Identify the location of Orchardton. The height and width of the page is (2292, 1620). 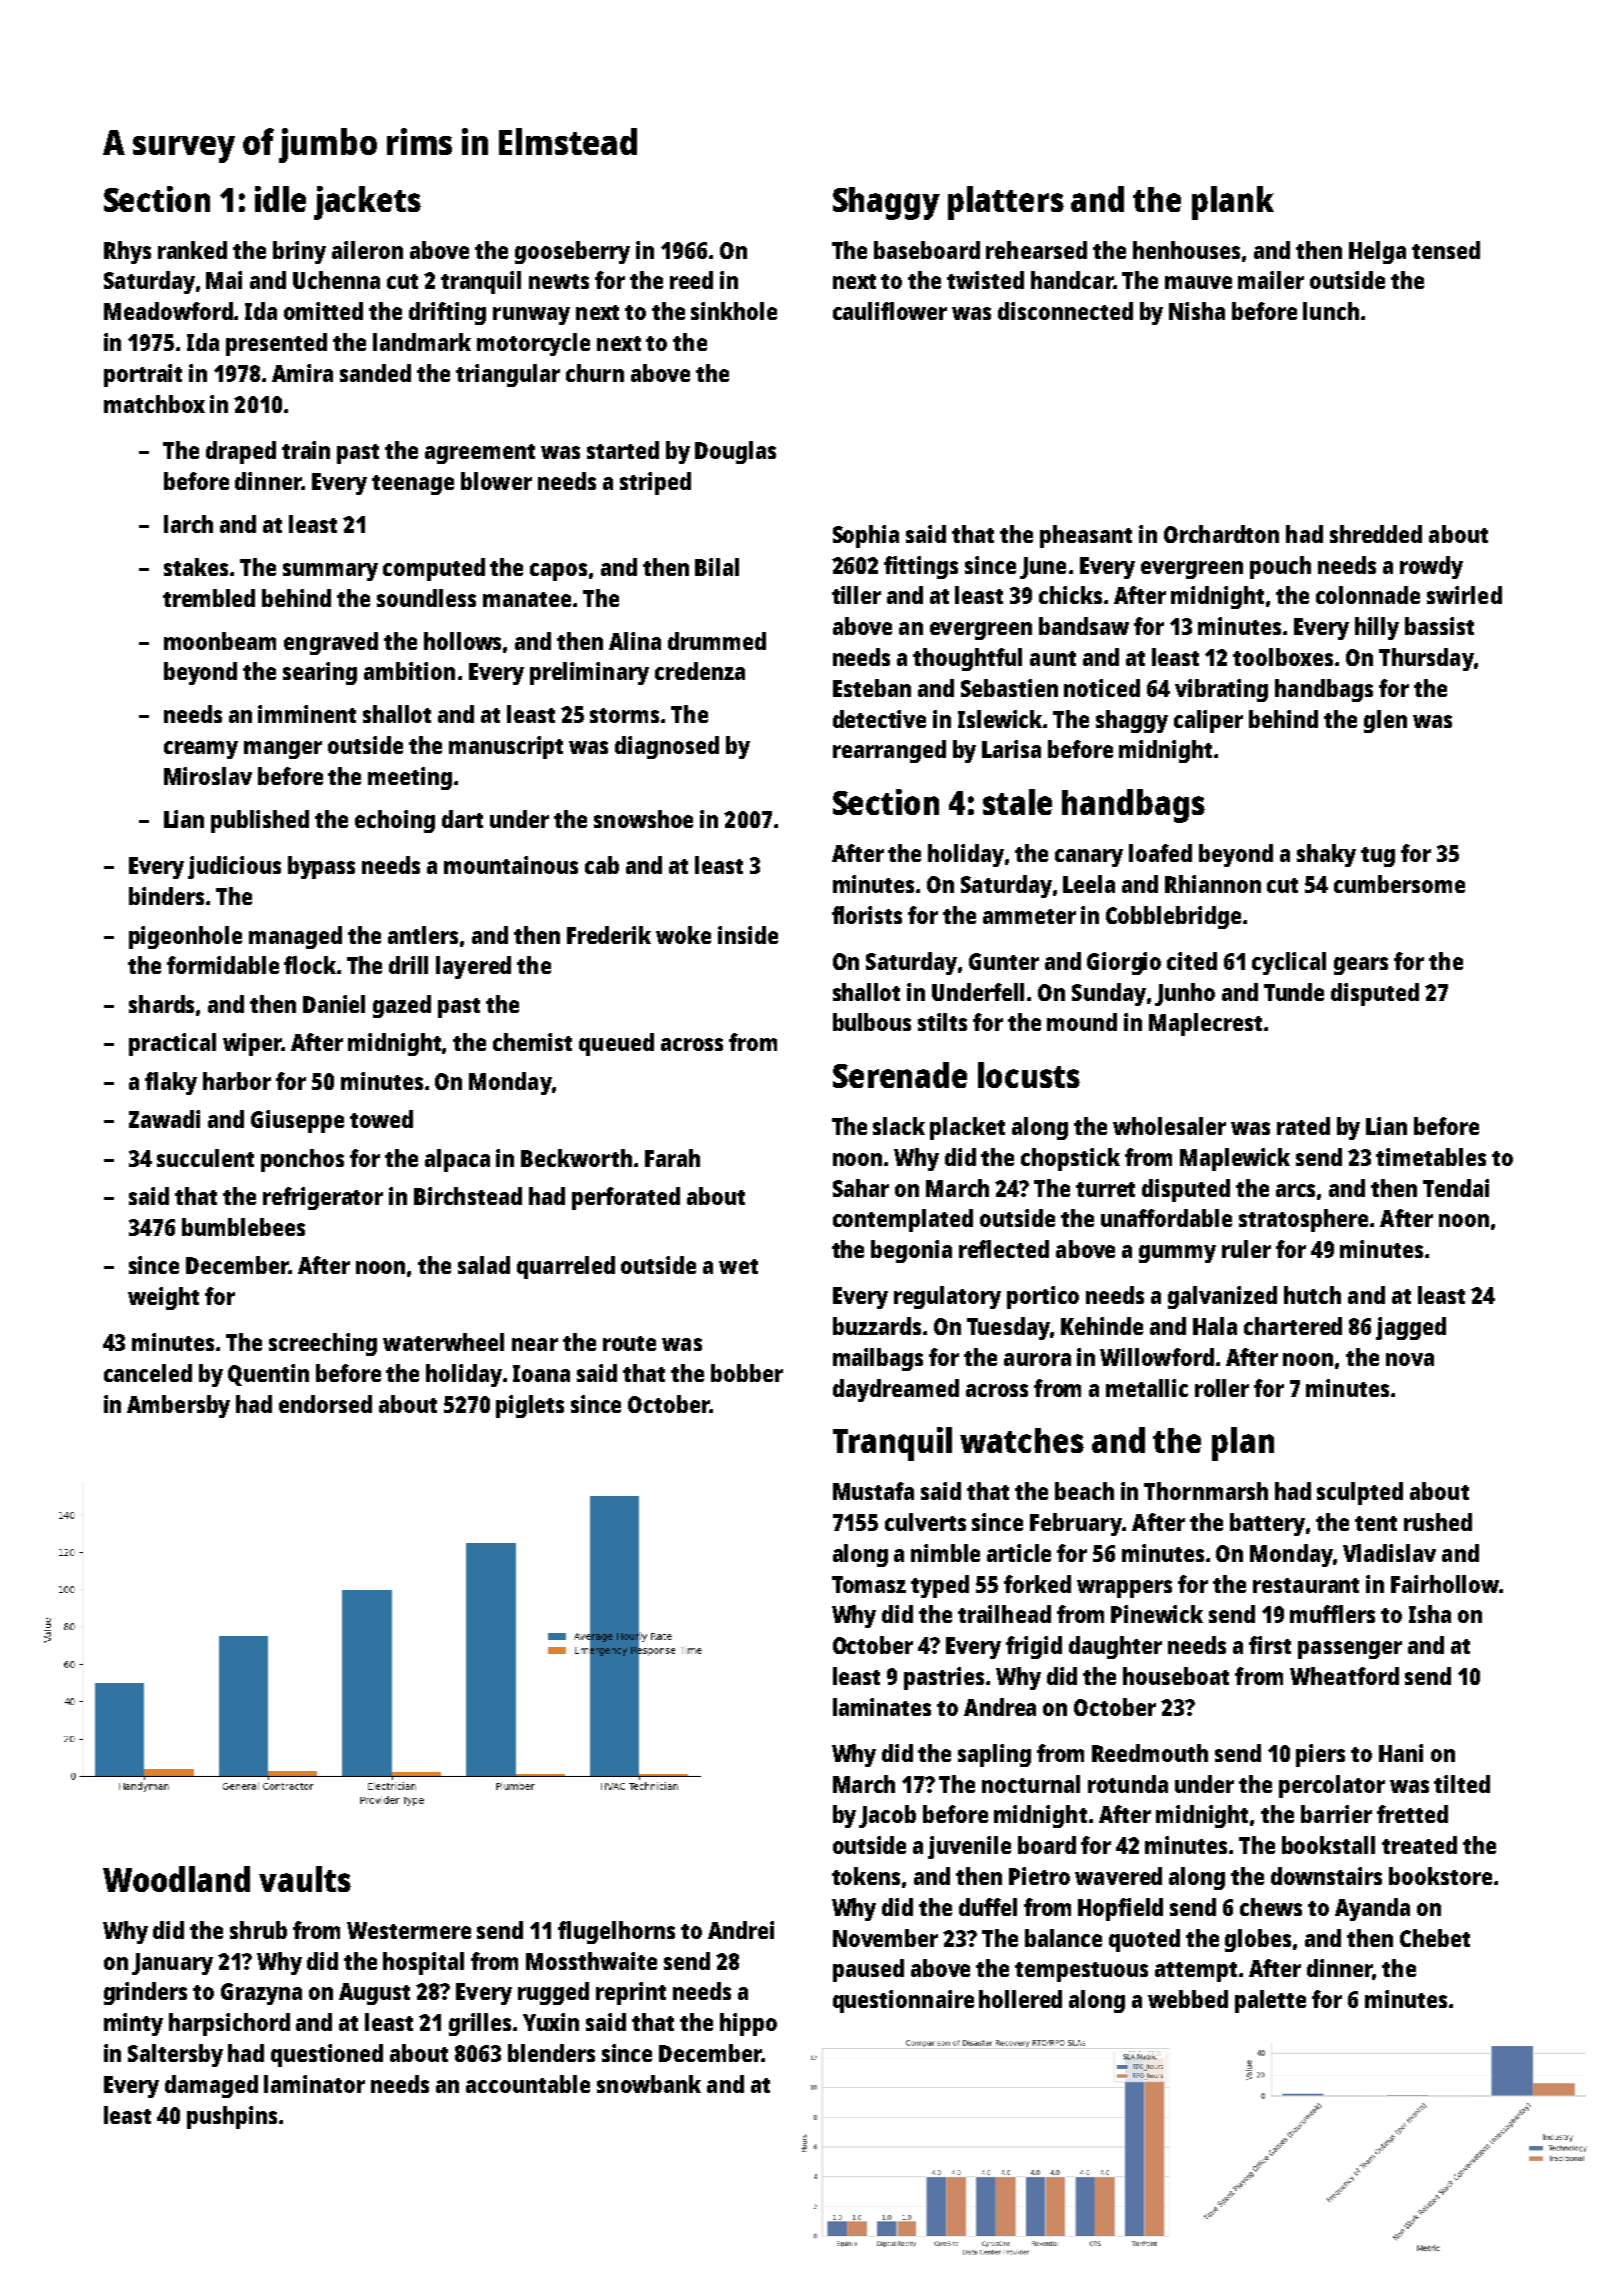
(1221, 534).
